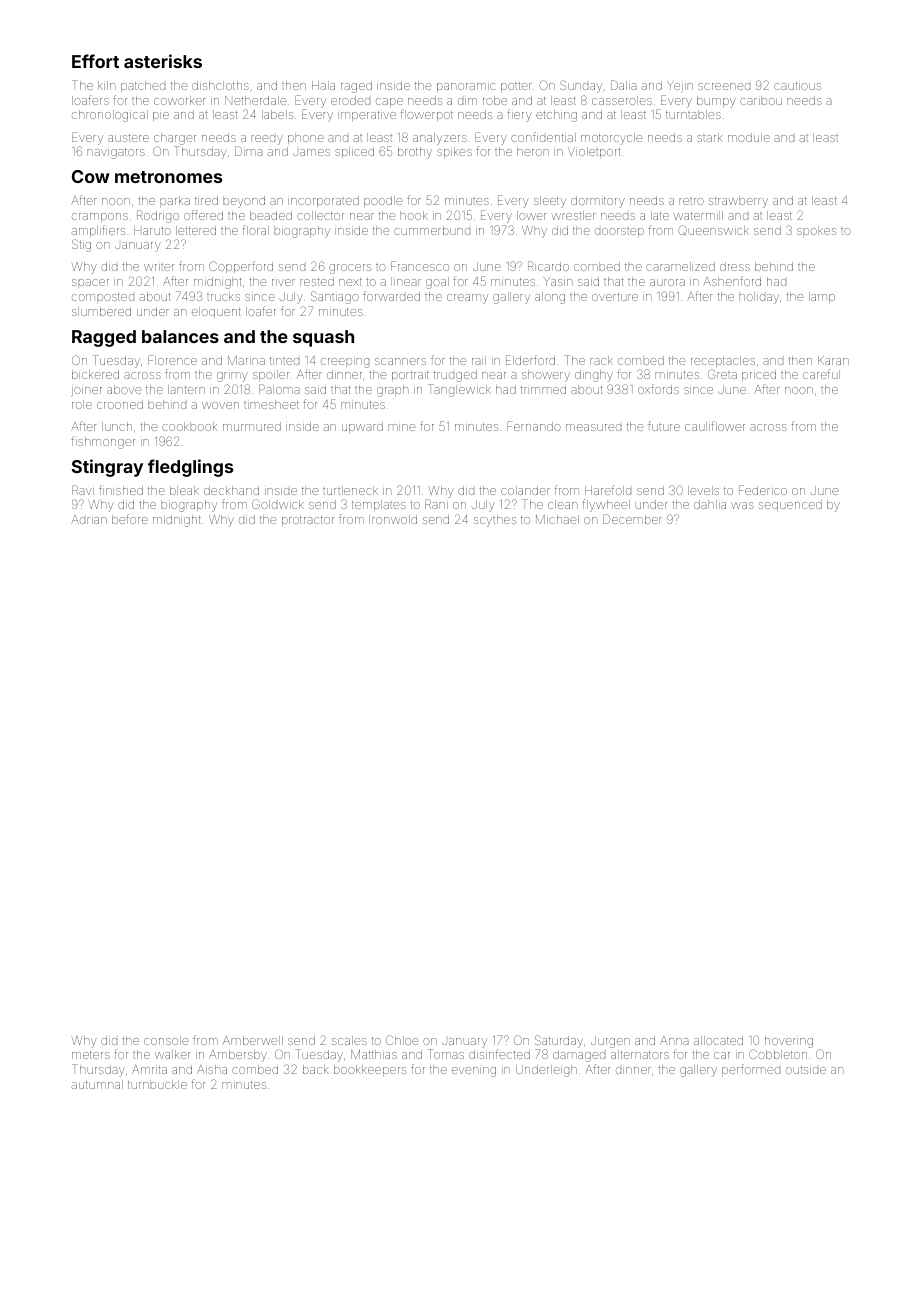 This screenshot has height=1308, width=924. What do you see at coordinates (253, 1040) in the screenshot?
I see `Amberwell` at bounding box center [253, 1040].
